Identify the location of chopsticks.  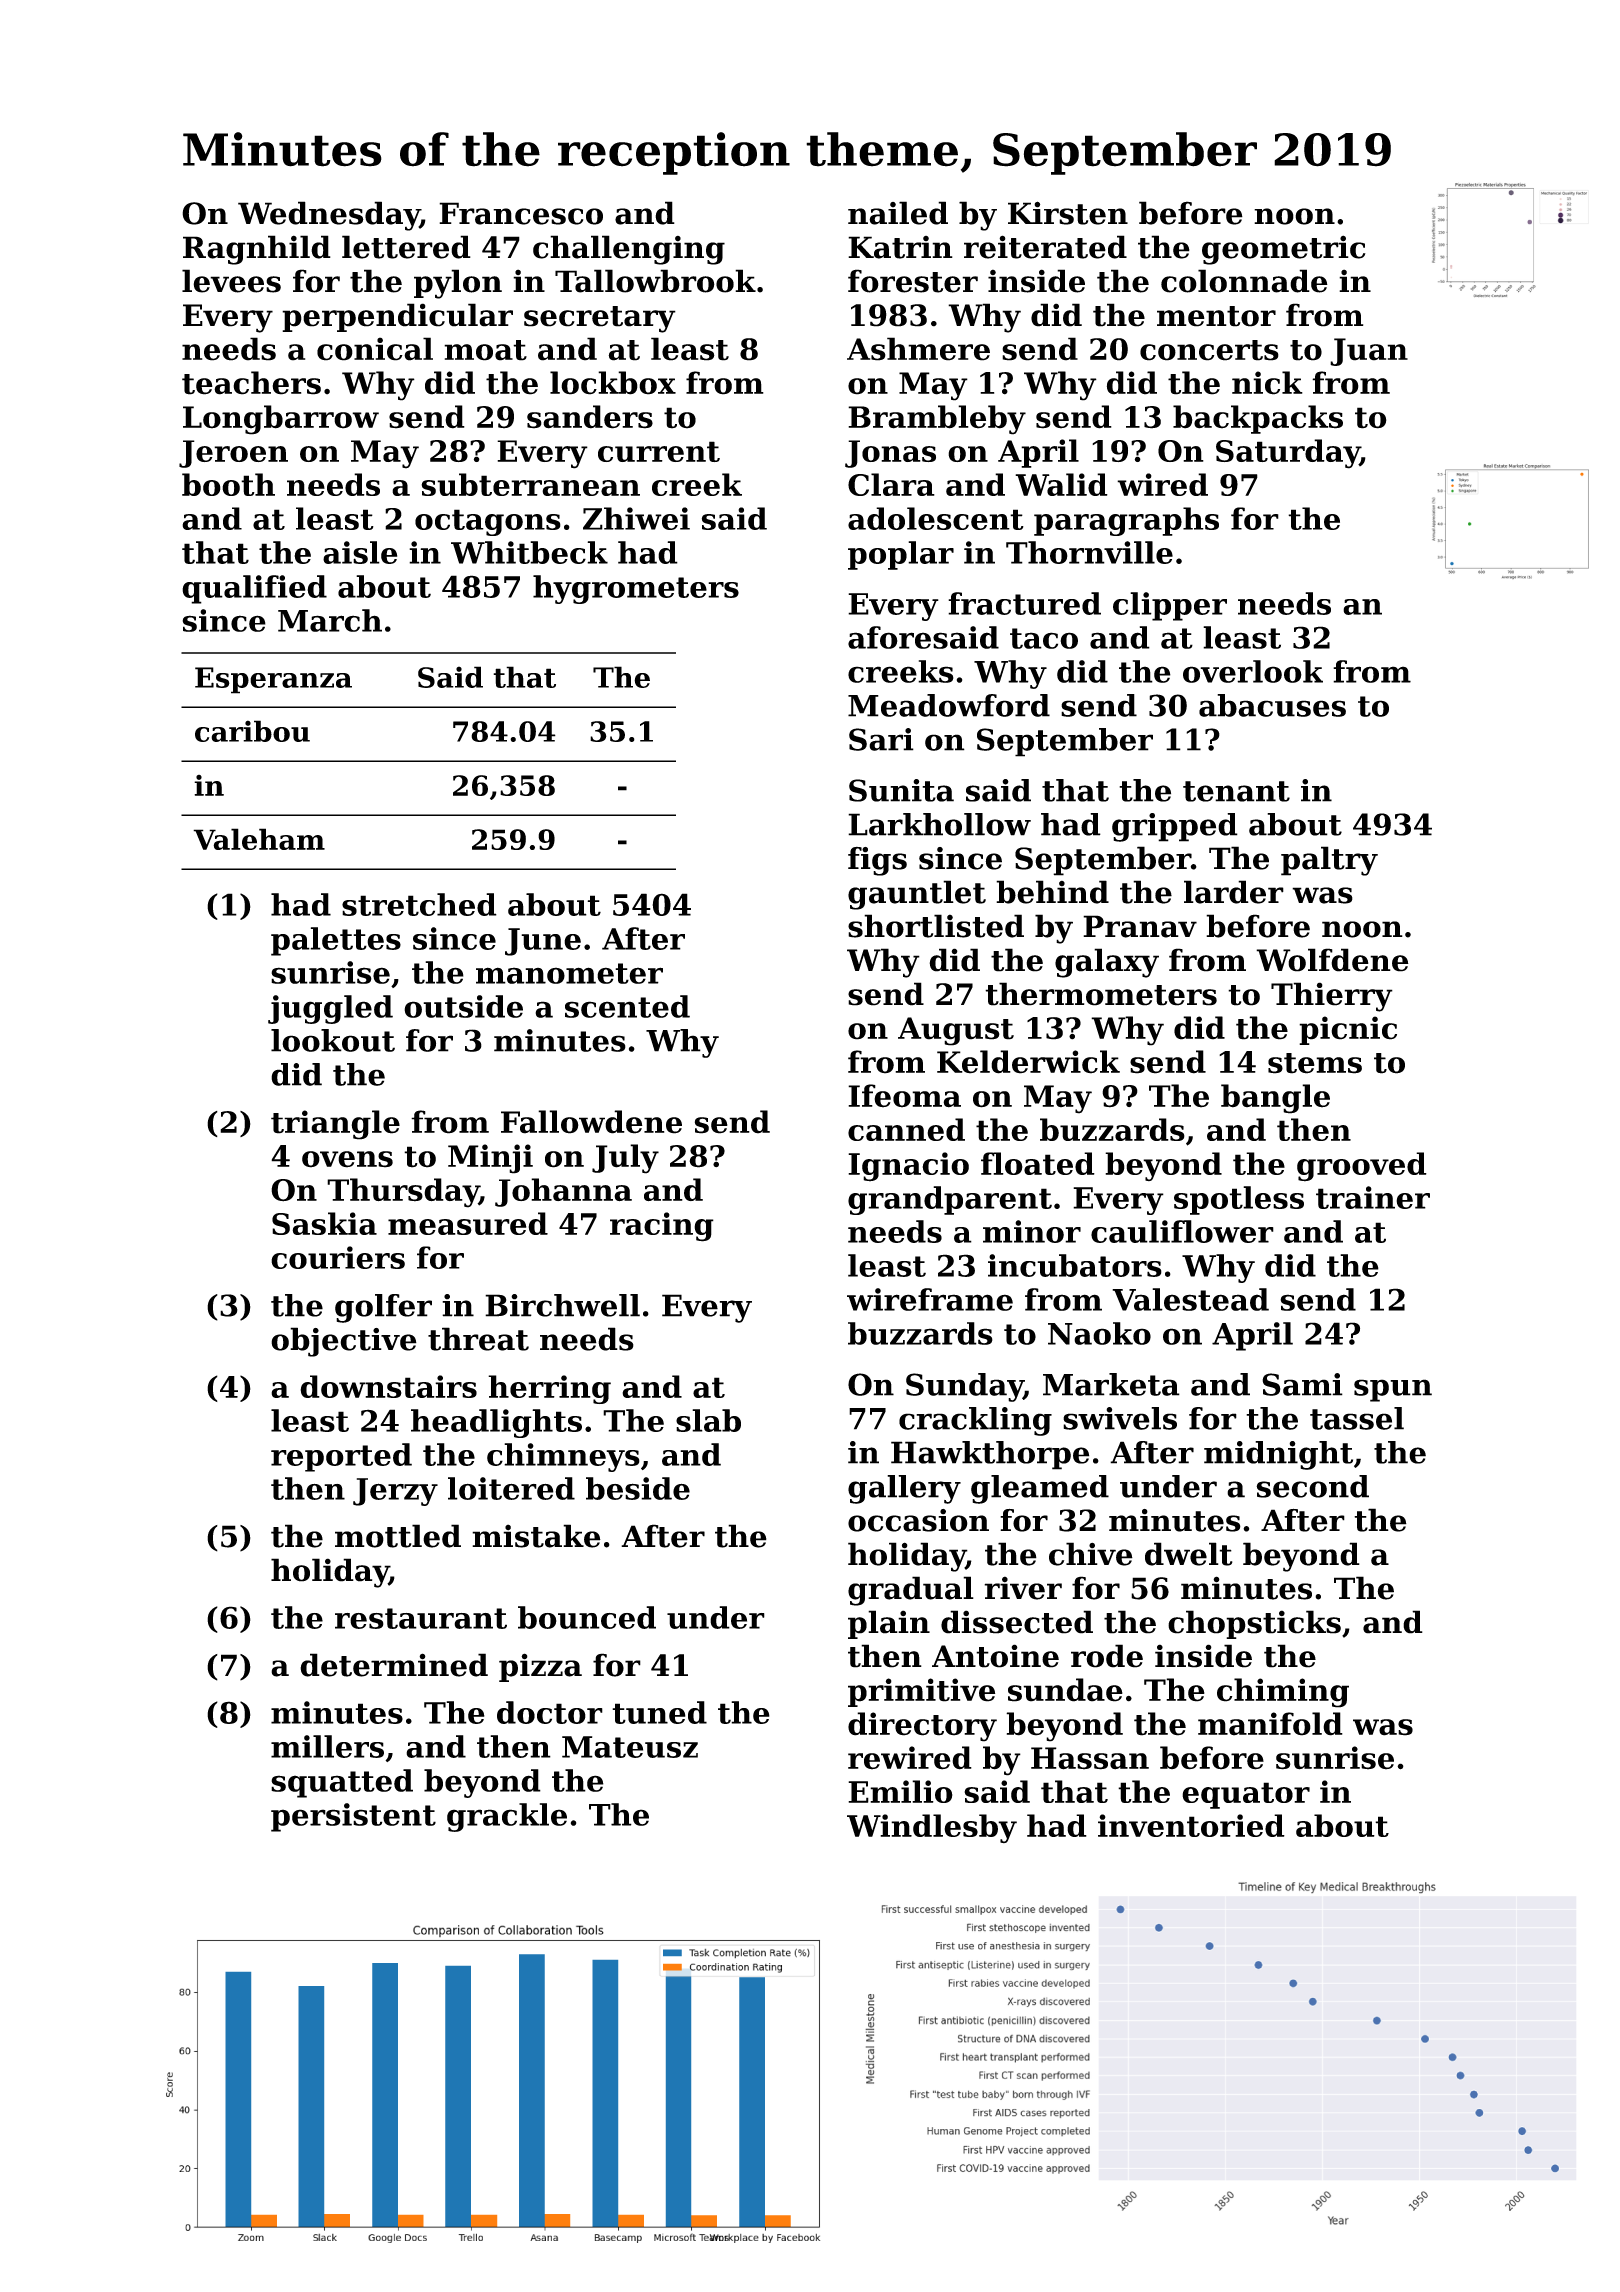
(1254, 1624).
